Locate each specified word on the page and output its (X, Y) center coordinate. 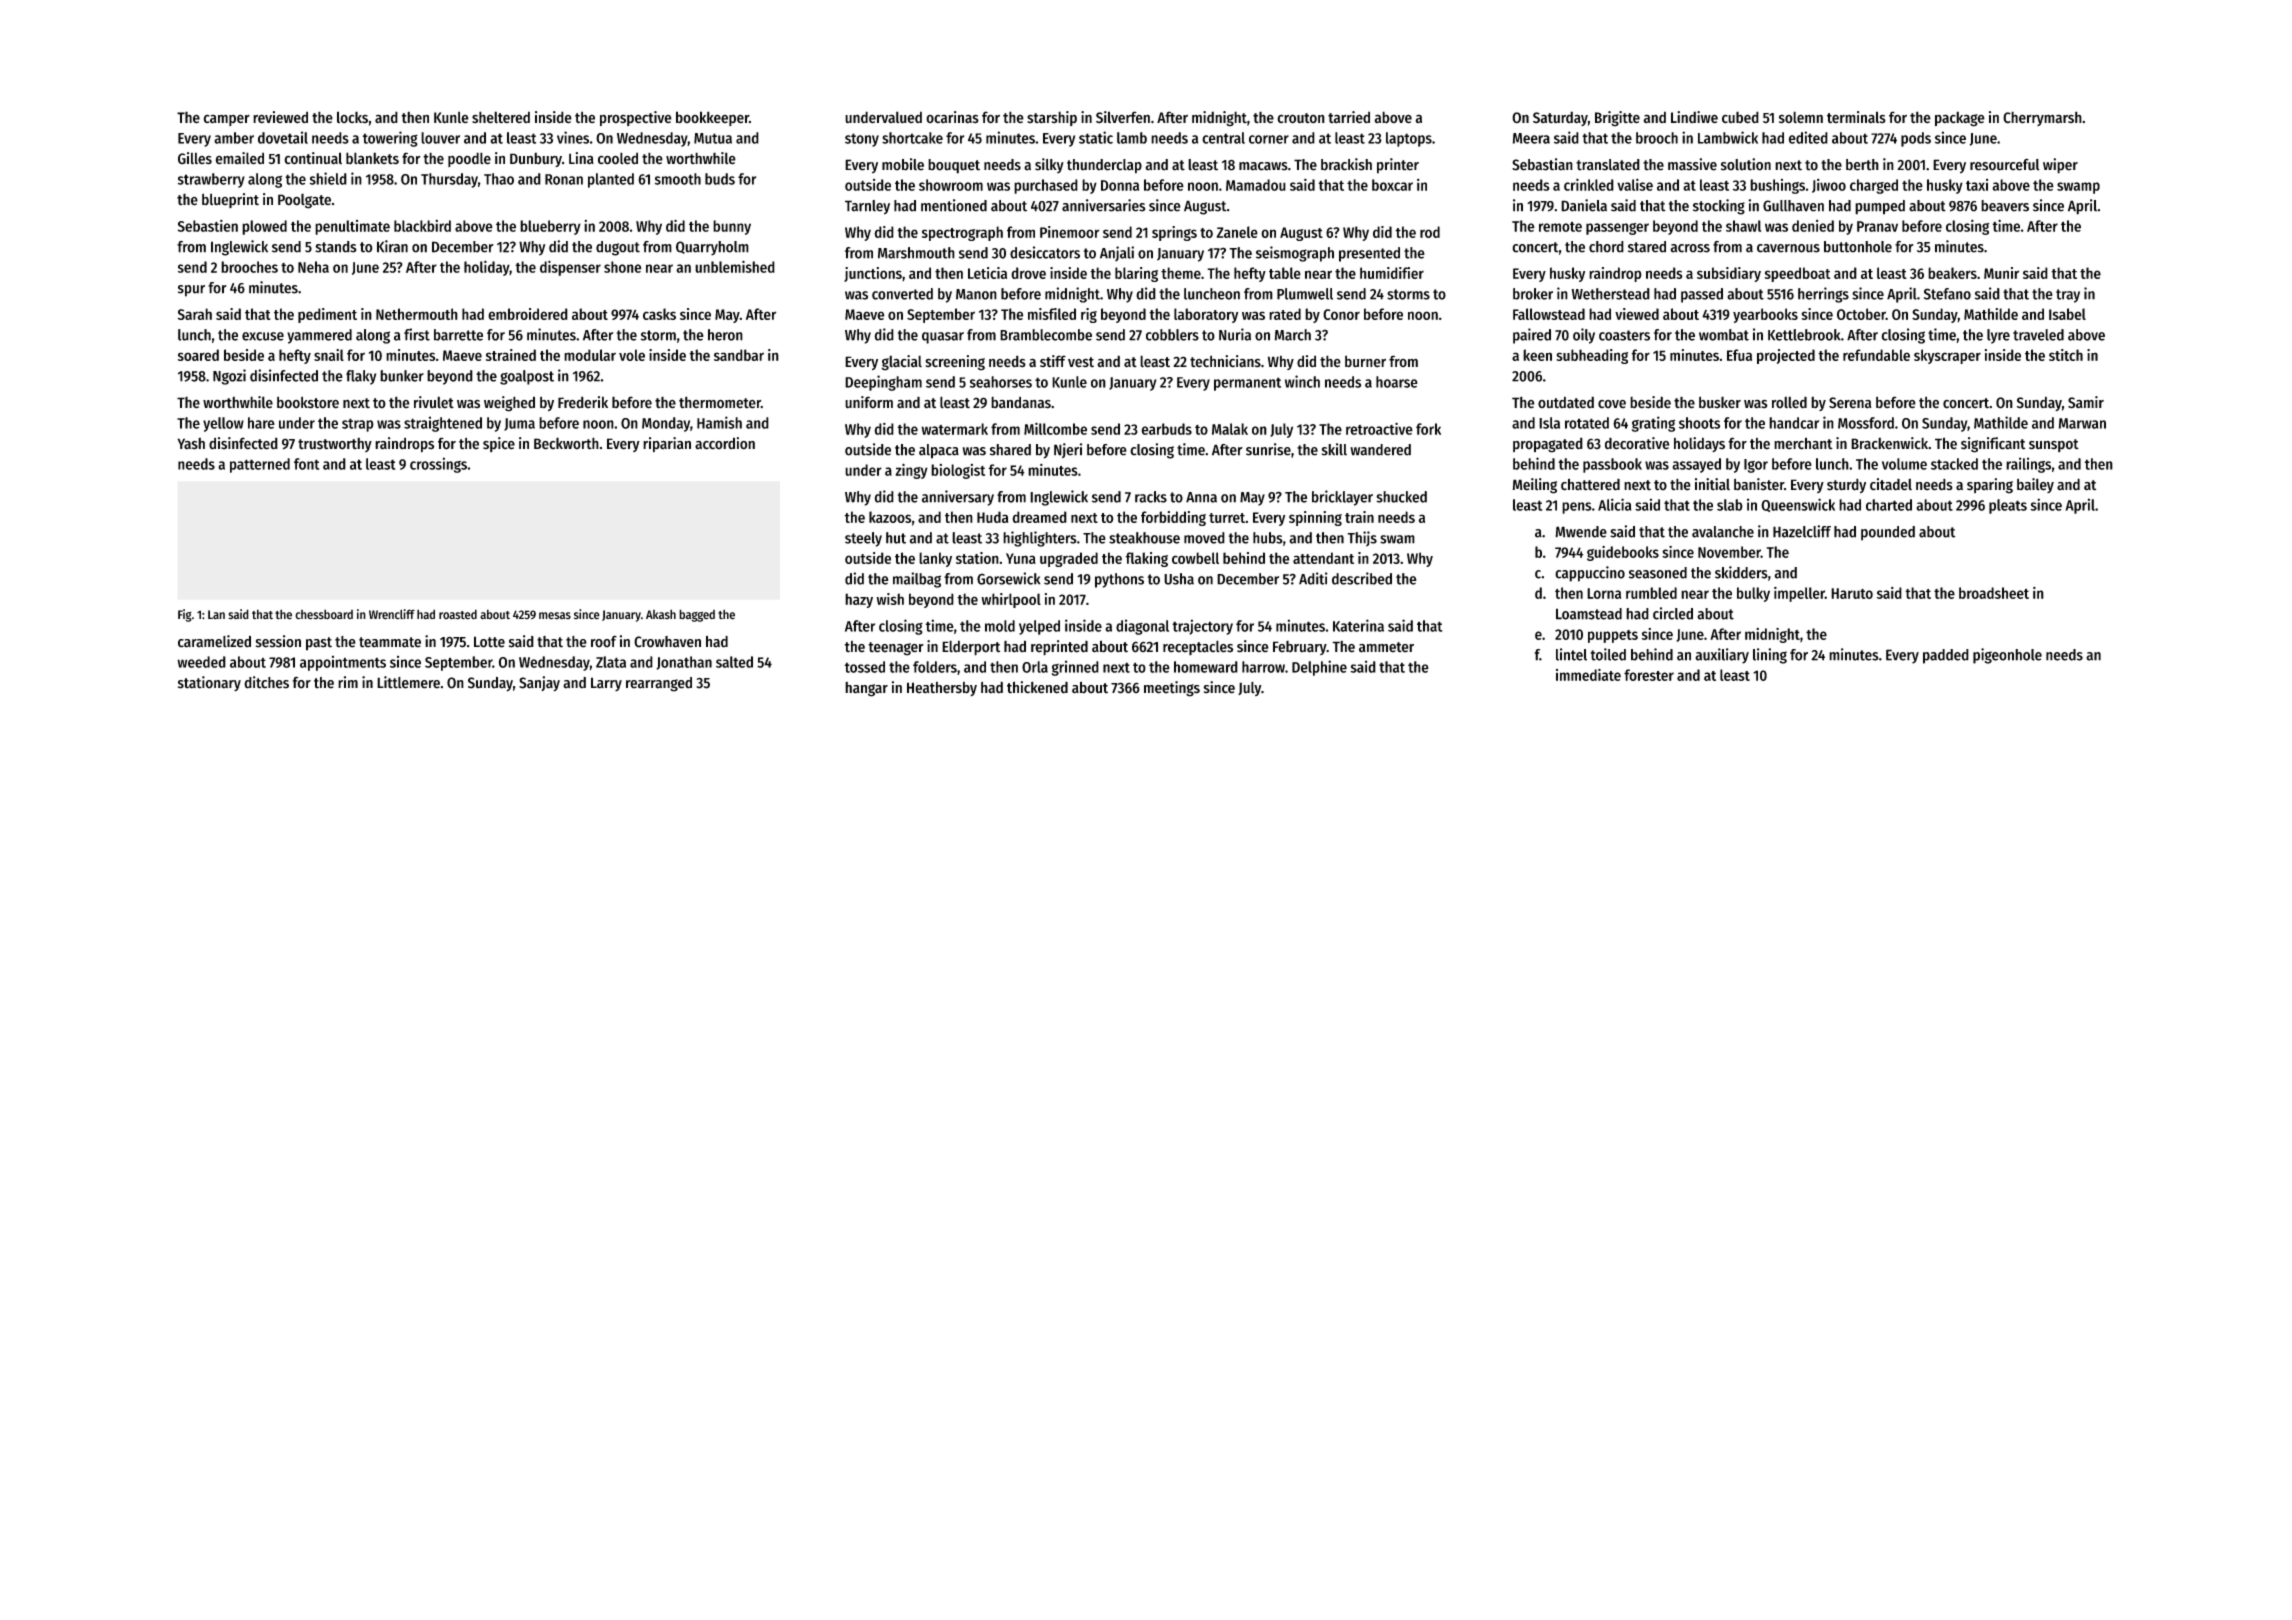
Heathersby (942, 689)
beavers (2005, 206)
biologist (958, 471)
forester (1649, 675)
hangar (866, 689)
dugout (618, 248)
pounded (1888, 533)
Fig (185, 615)
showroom (951, 185)
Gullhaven (1793, 206)
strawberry (211, 180)
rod (1430, 232)
